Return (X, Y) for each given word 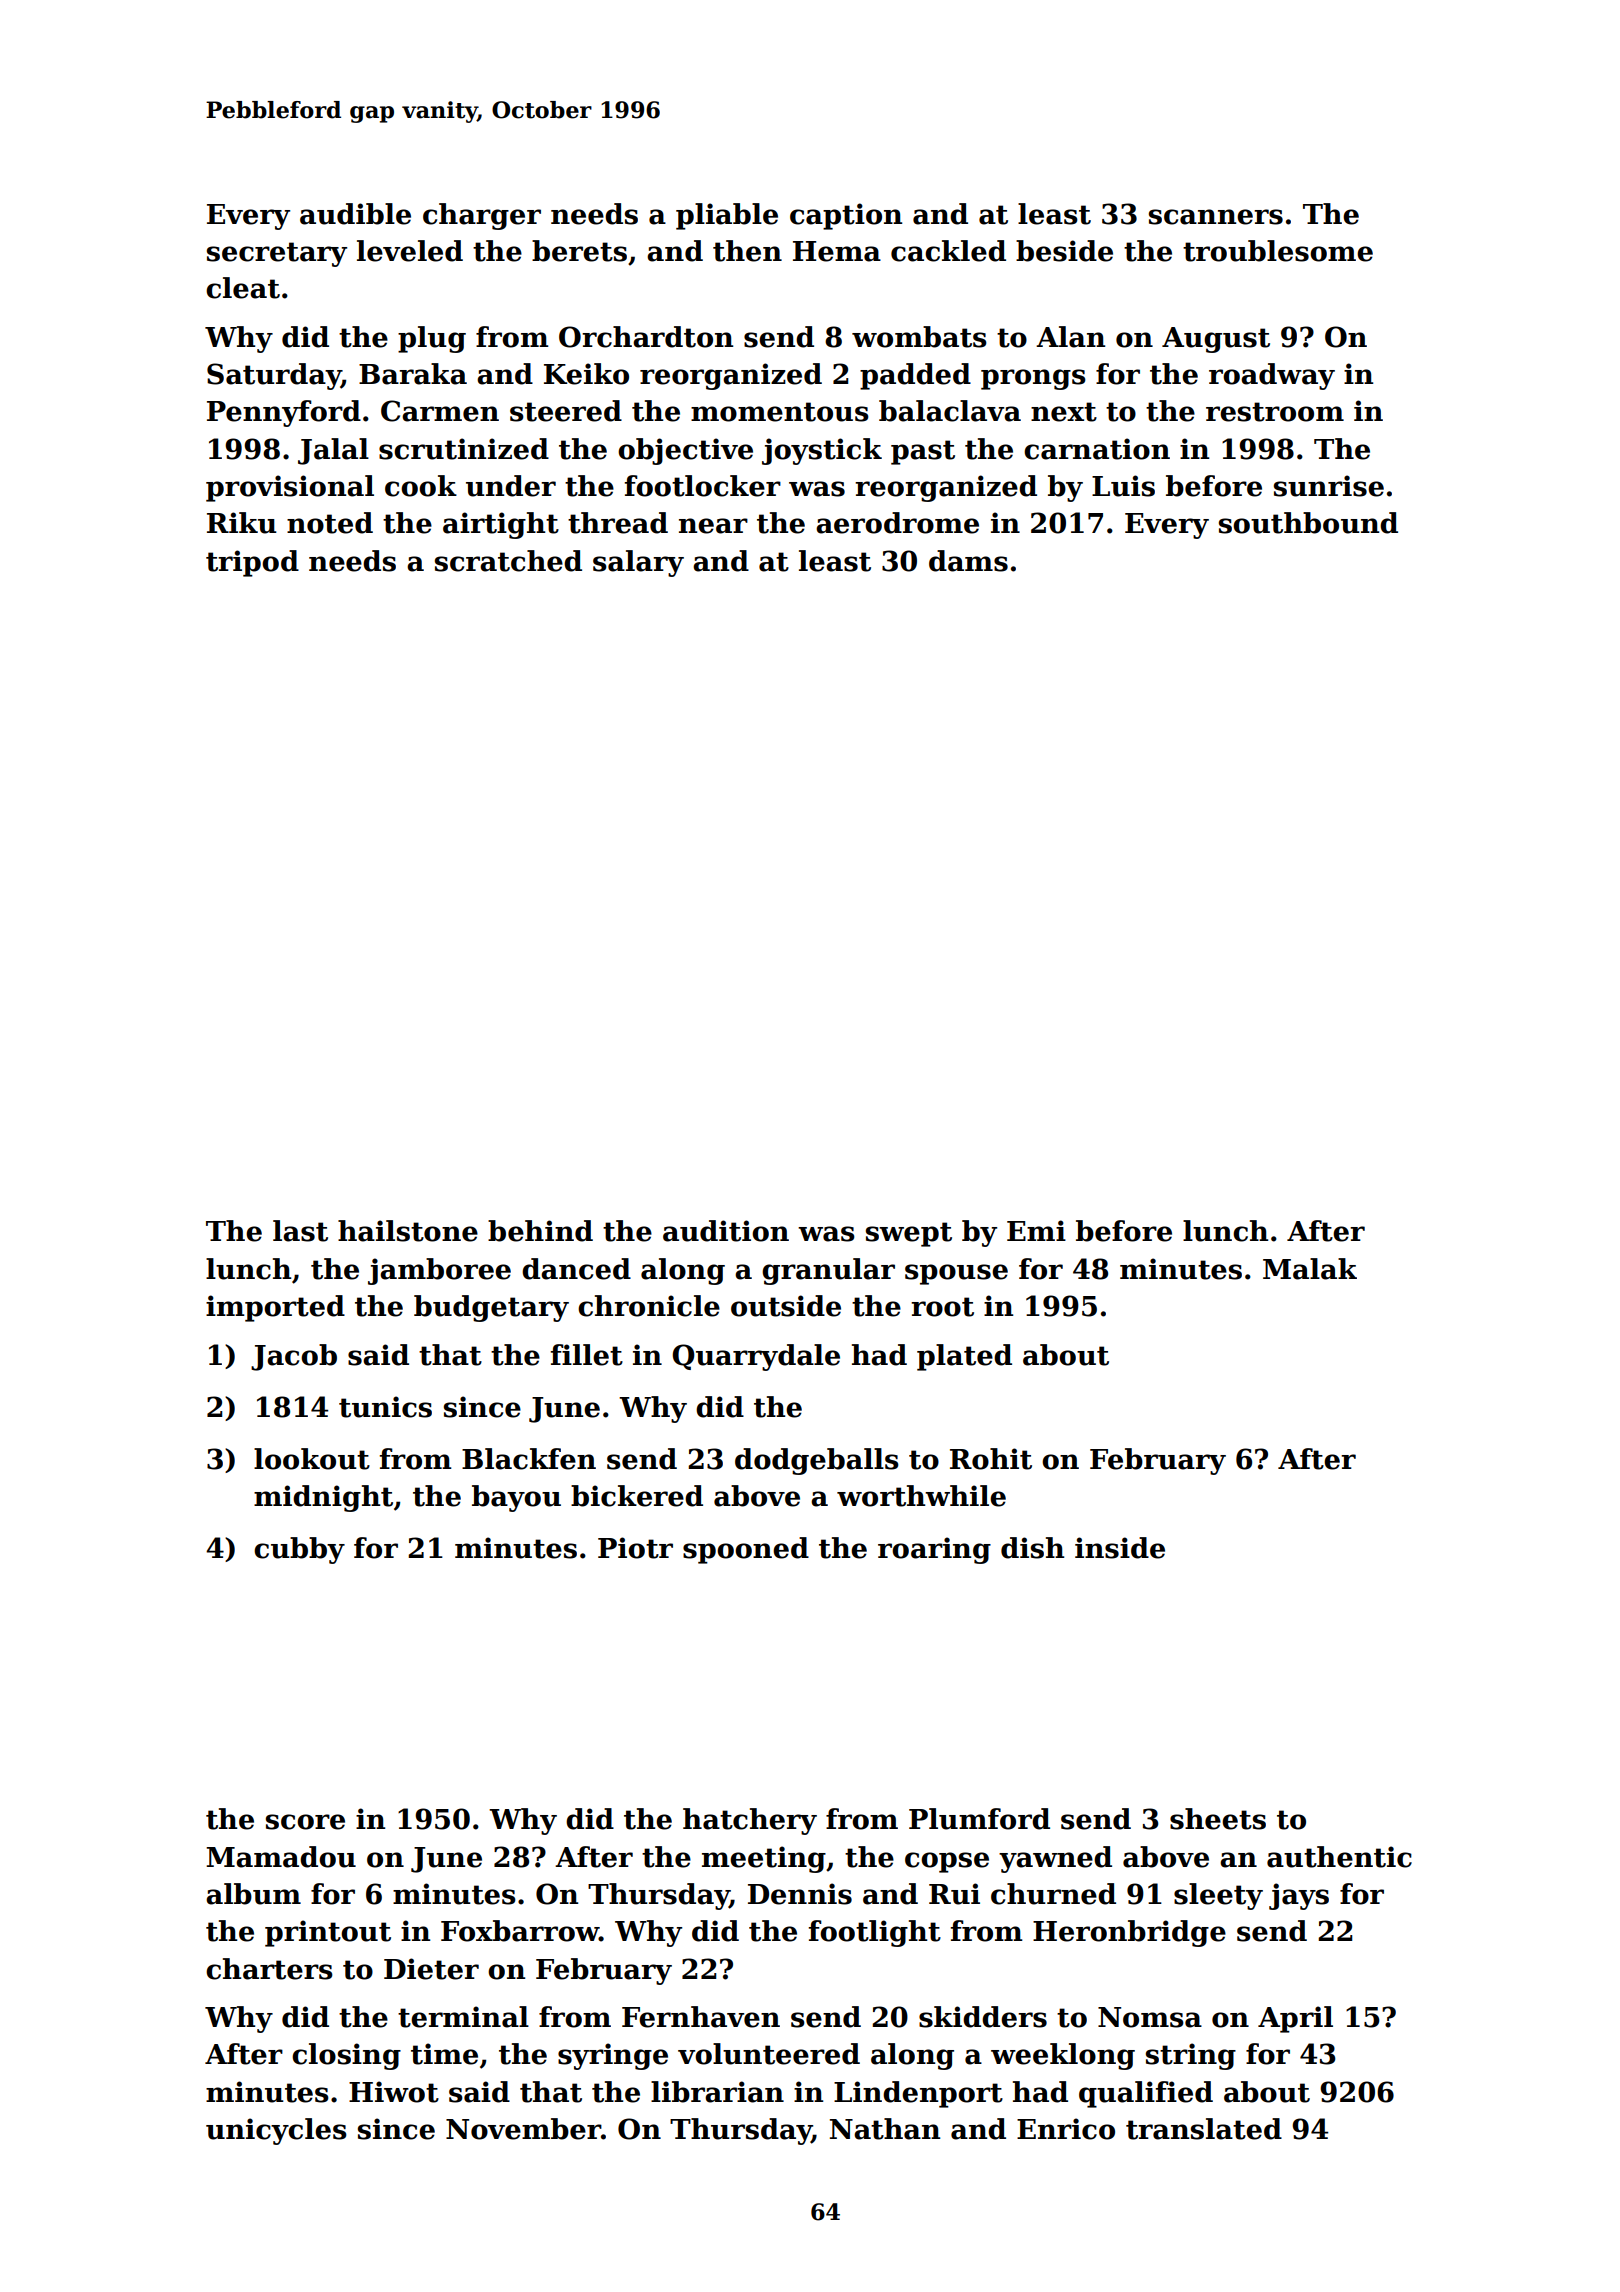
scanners (1216, 217)
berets (579, 251)
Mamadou (281, 1857)
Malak (1310, 1269)
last (300, 1231)
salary (638, 563)
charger (482, 216)
